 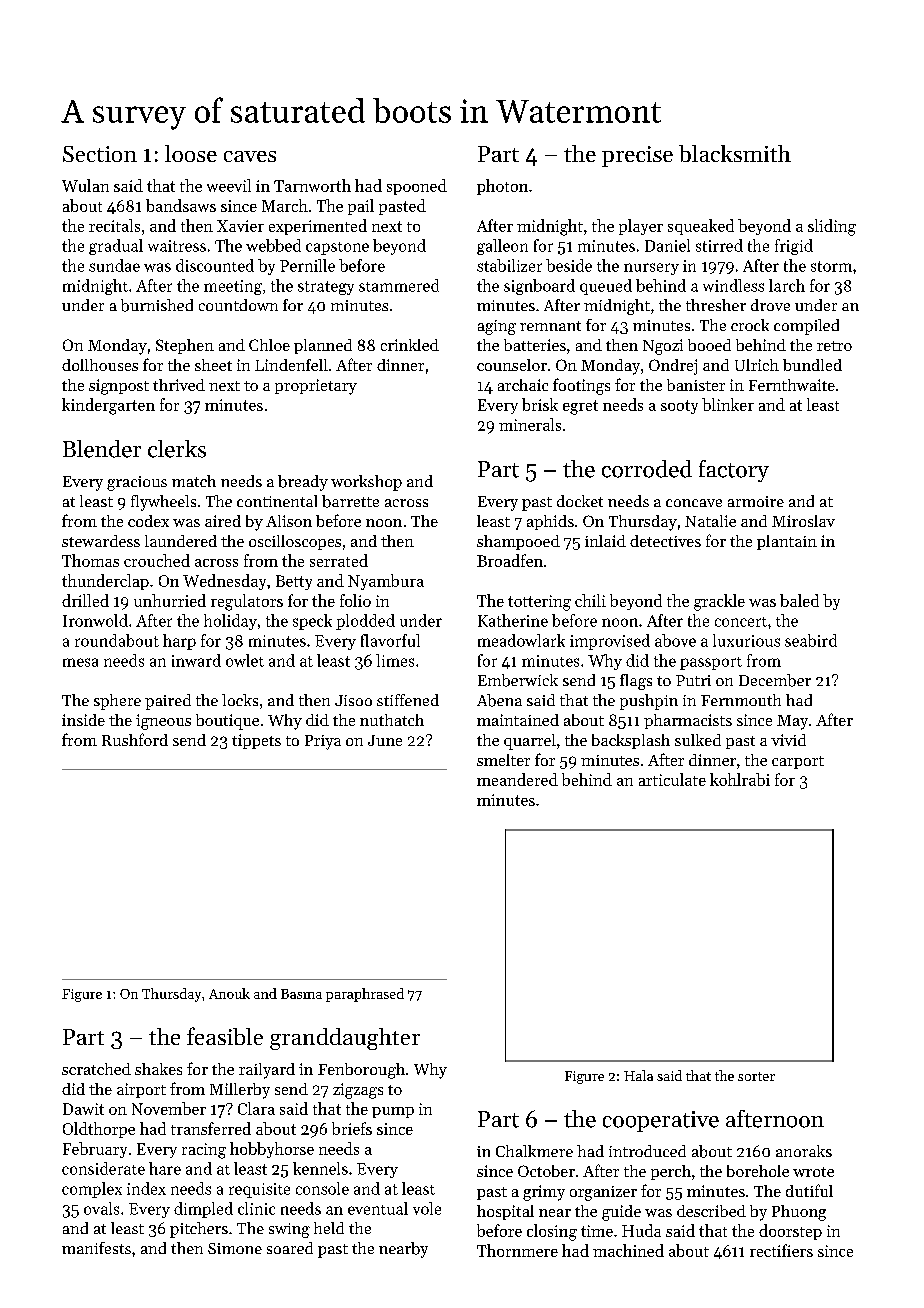 What do you see at coordinates (229, 993) in the screenshot?
I see `Anouk` at bounding box center [229, 993].
